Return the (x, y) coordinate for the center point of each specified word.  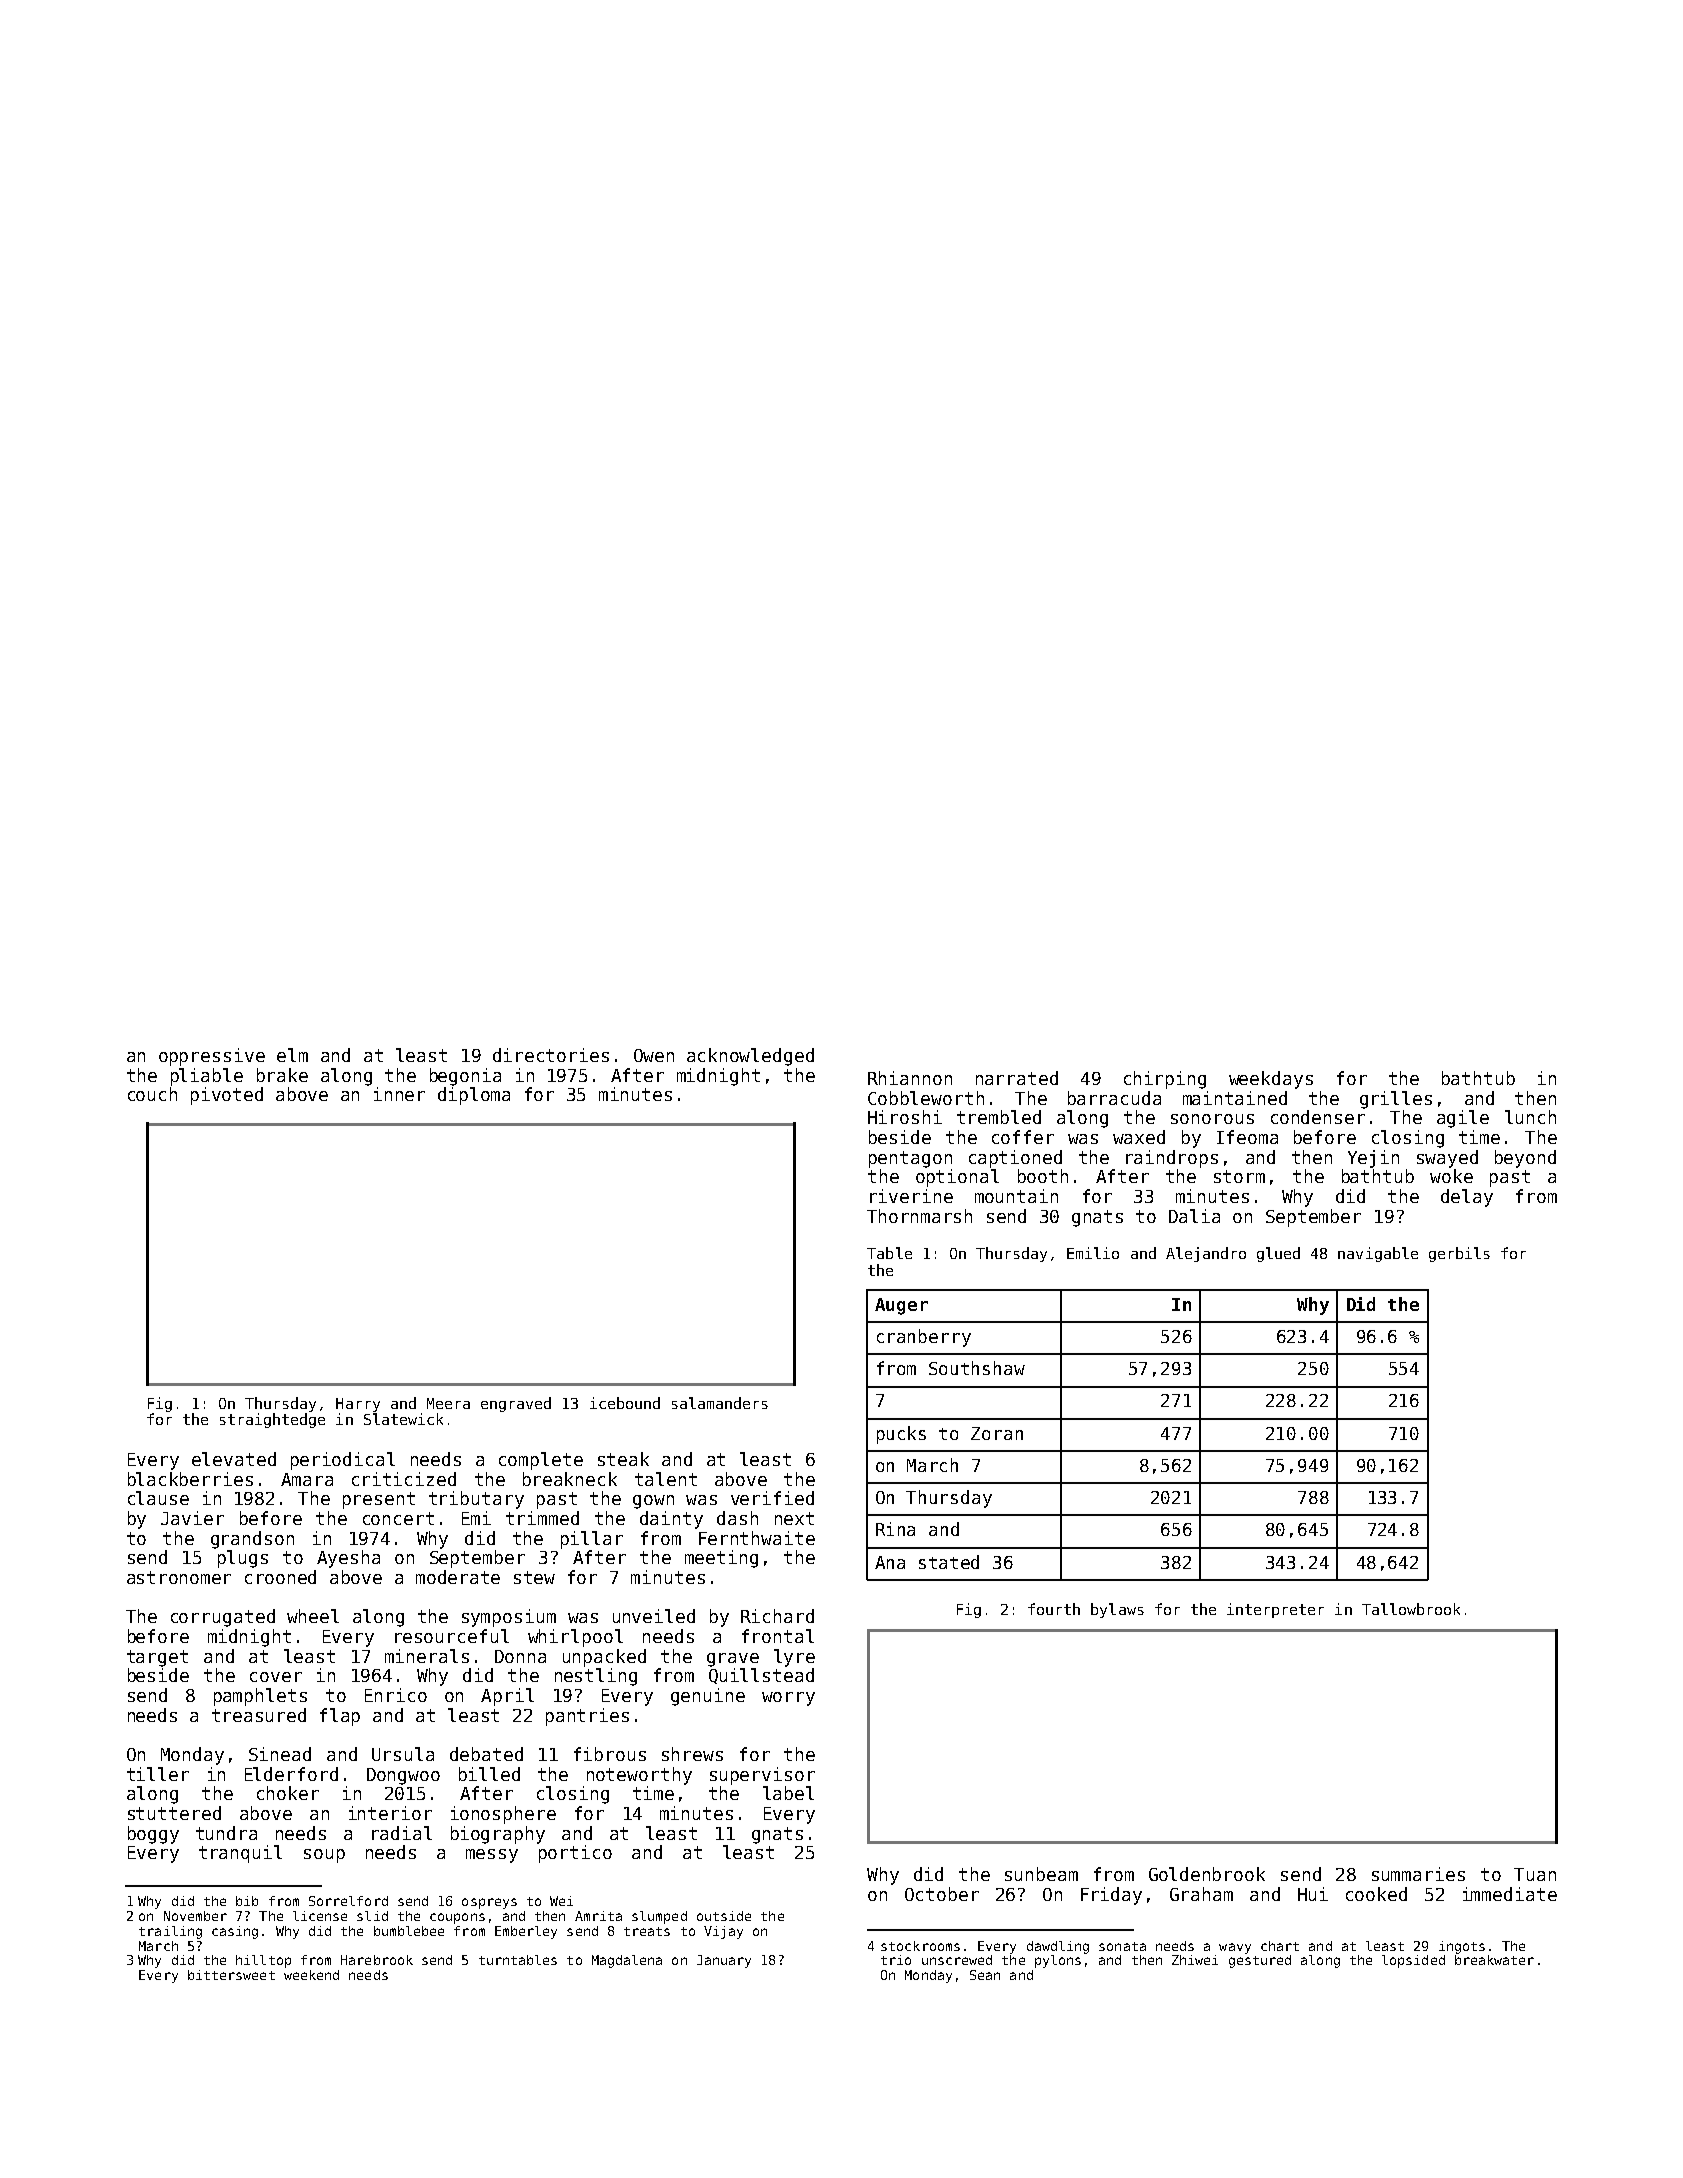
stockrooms (920, 1946)
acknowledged (750, 1057)
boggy (153, 1835)
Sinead (280, 1754)
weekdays (1271, 1080)
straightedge (272, 1420)
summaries (1418, 1874)
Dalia (1194, 1216)
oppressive (212, 1057)
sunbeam (1041, 1874)
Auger (901, 1306)
